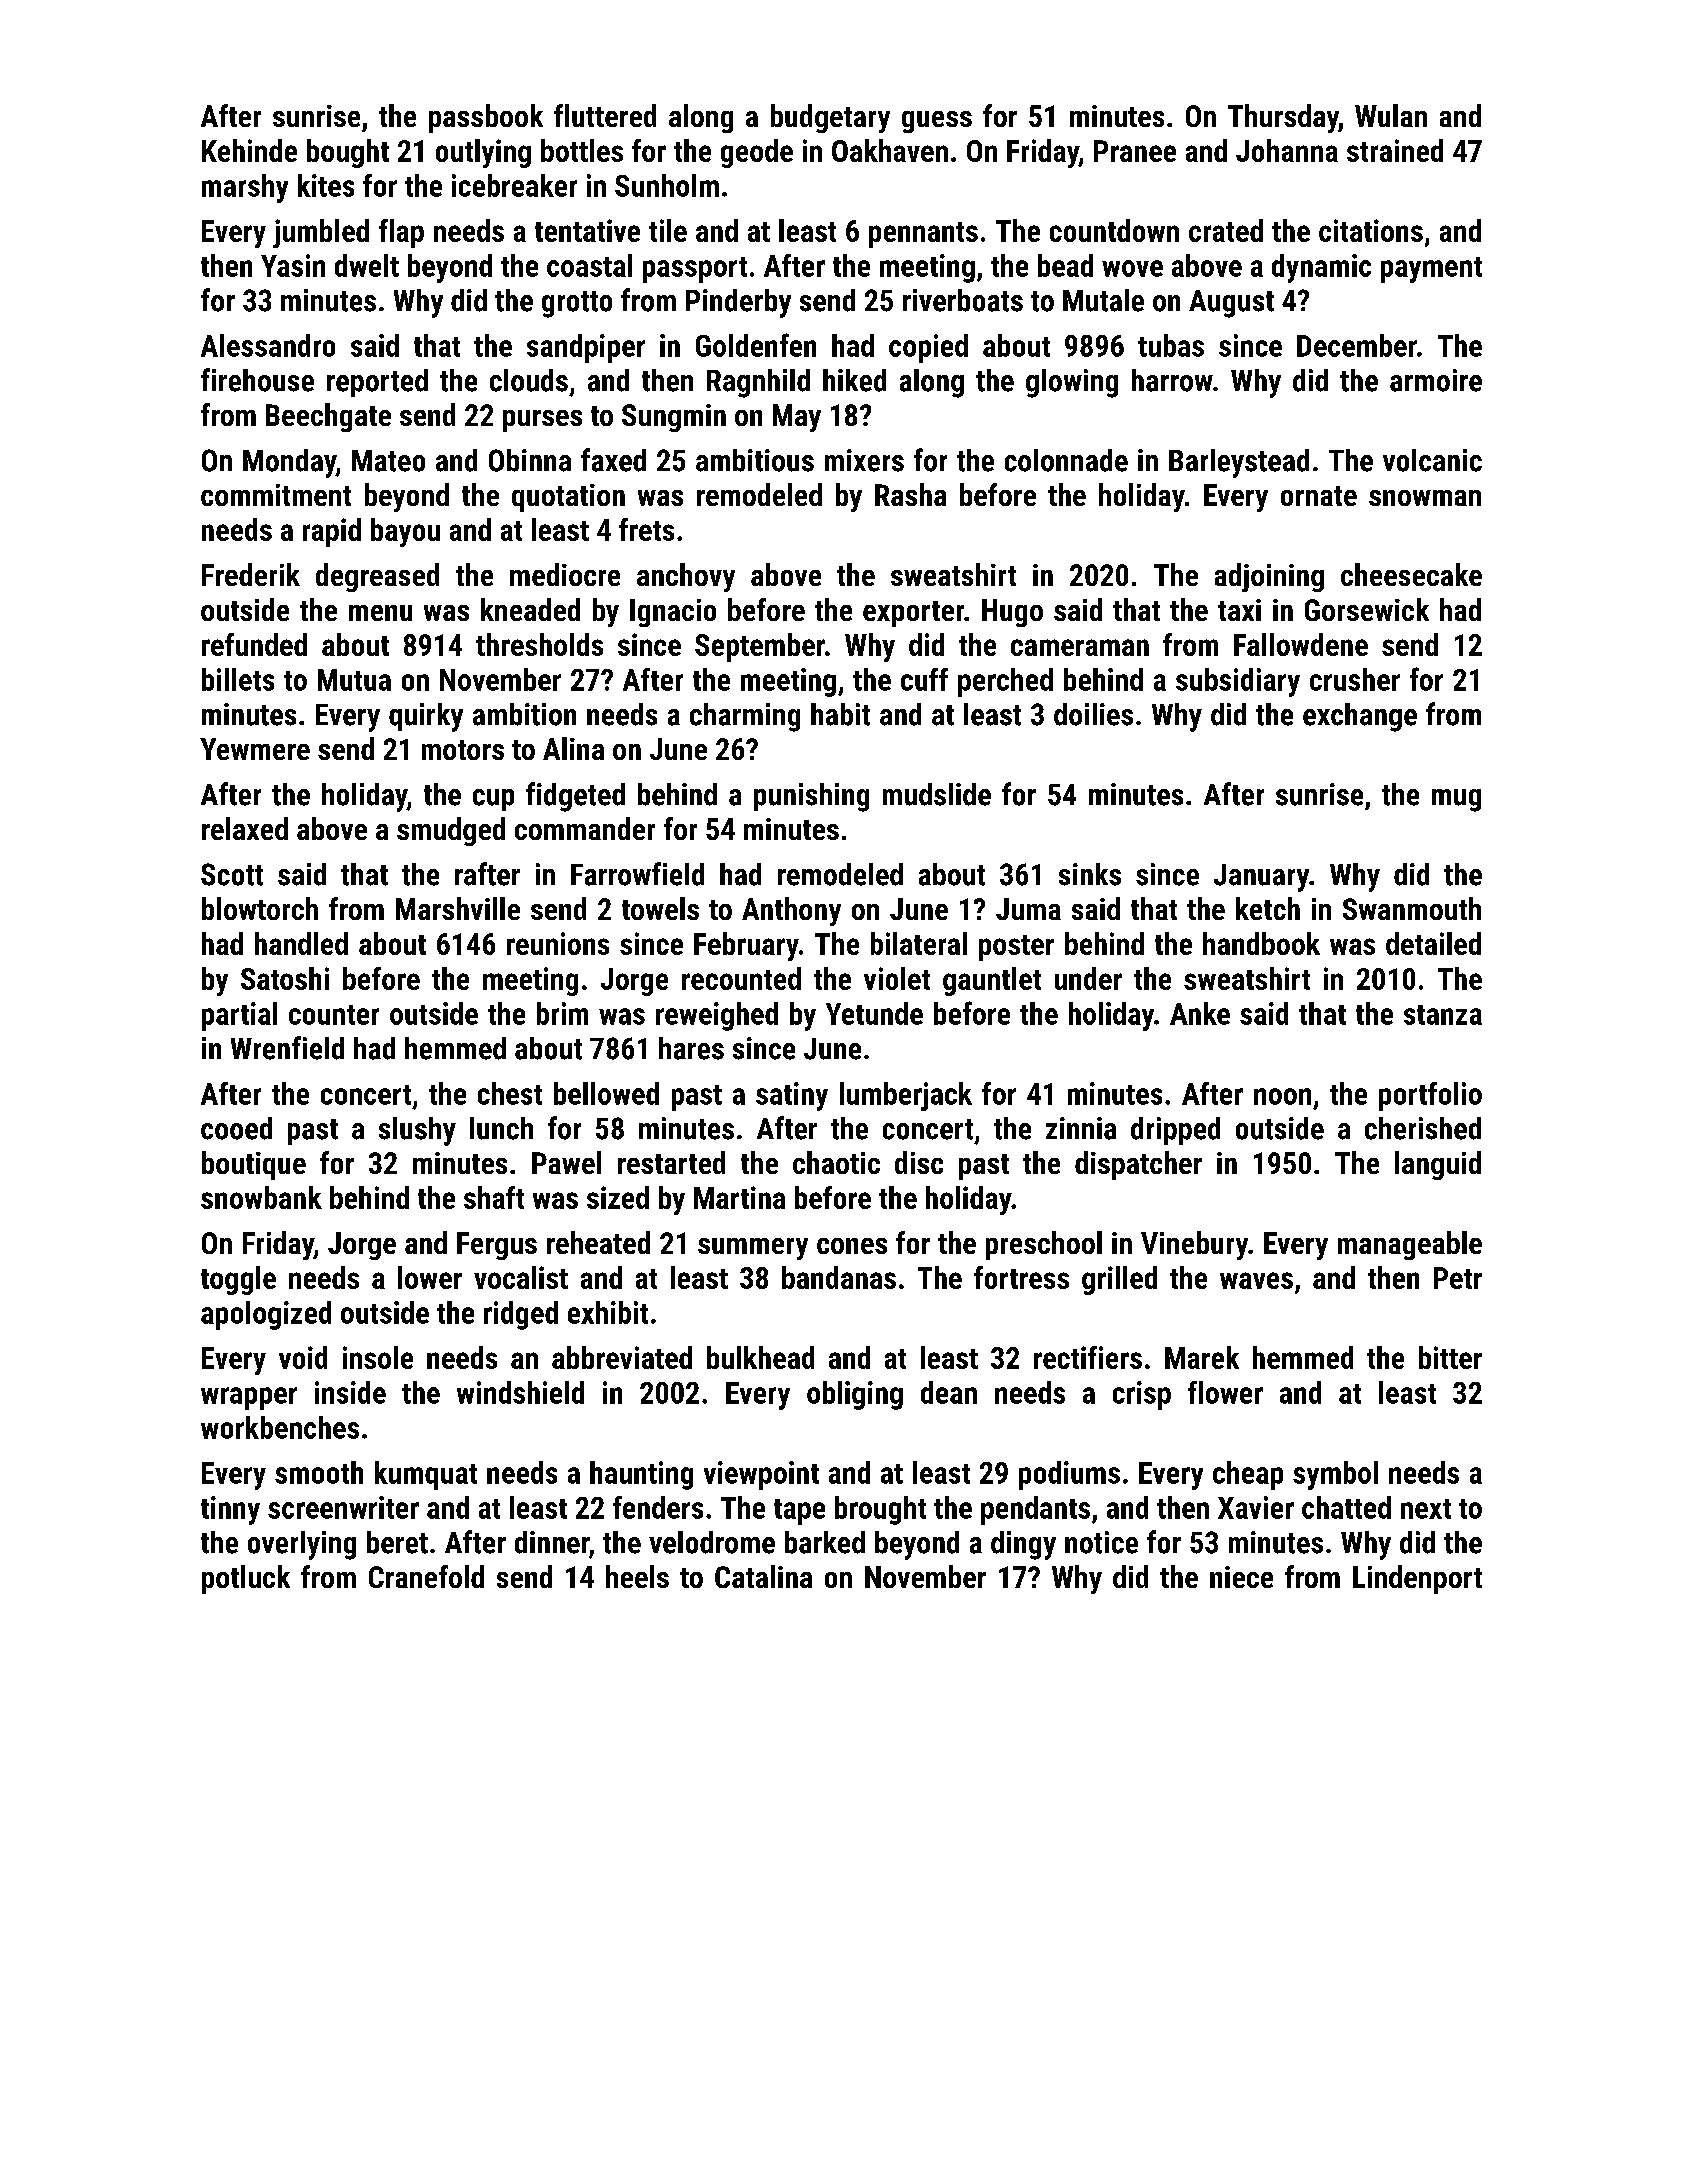  I want to click on passbook, so click(486, 118).
